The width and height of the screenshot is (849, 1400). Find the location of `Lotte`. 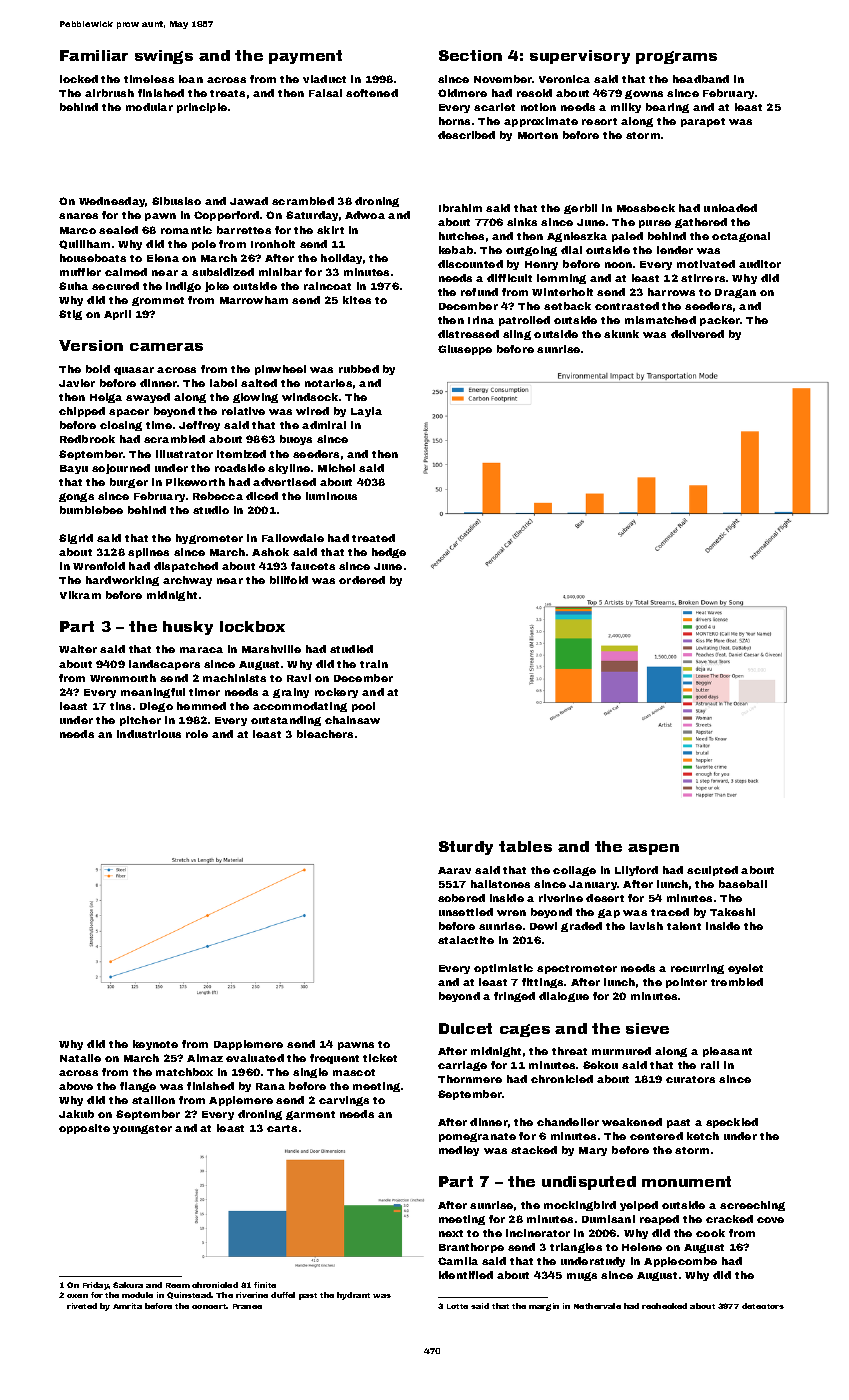

Lotte is located at coordinates (457, 1306).
